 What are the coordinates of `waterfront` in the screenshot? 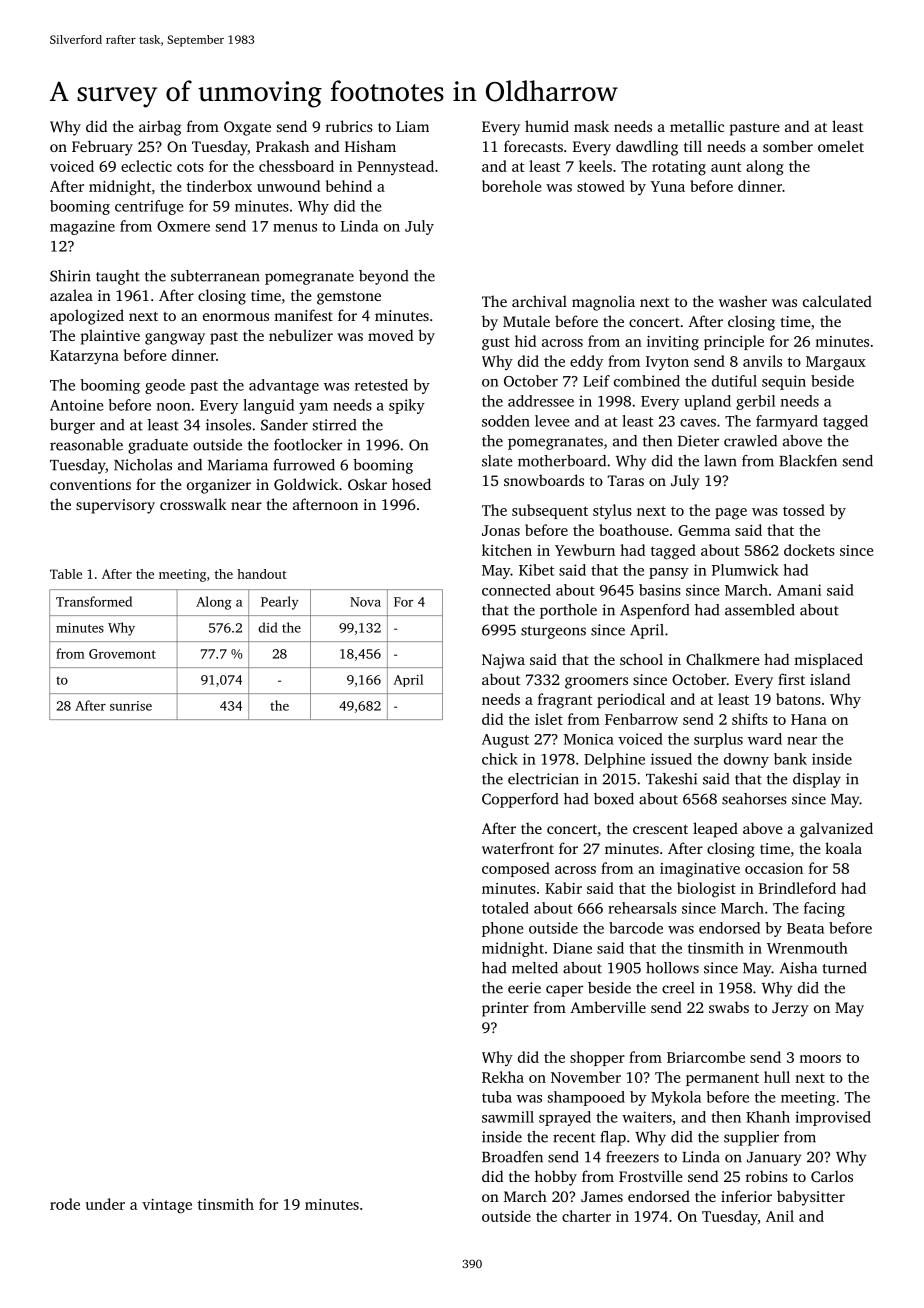 It's located at (518, 848).
